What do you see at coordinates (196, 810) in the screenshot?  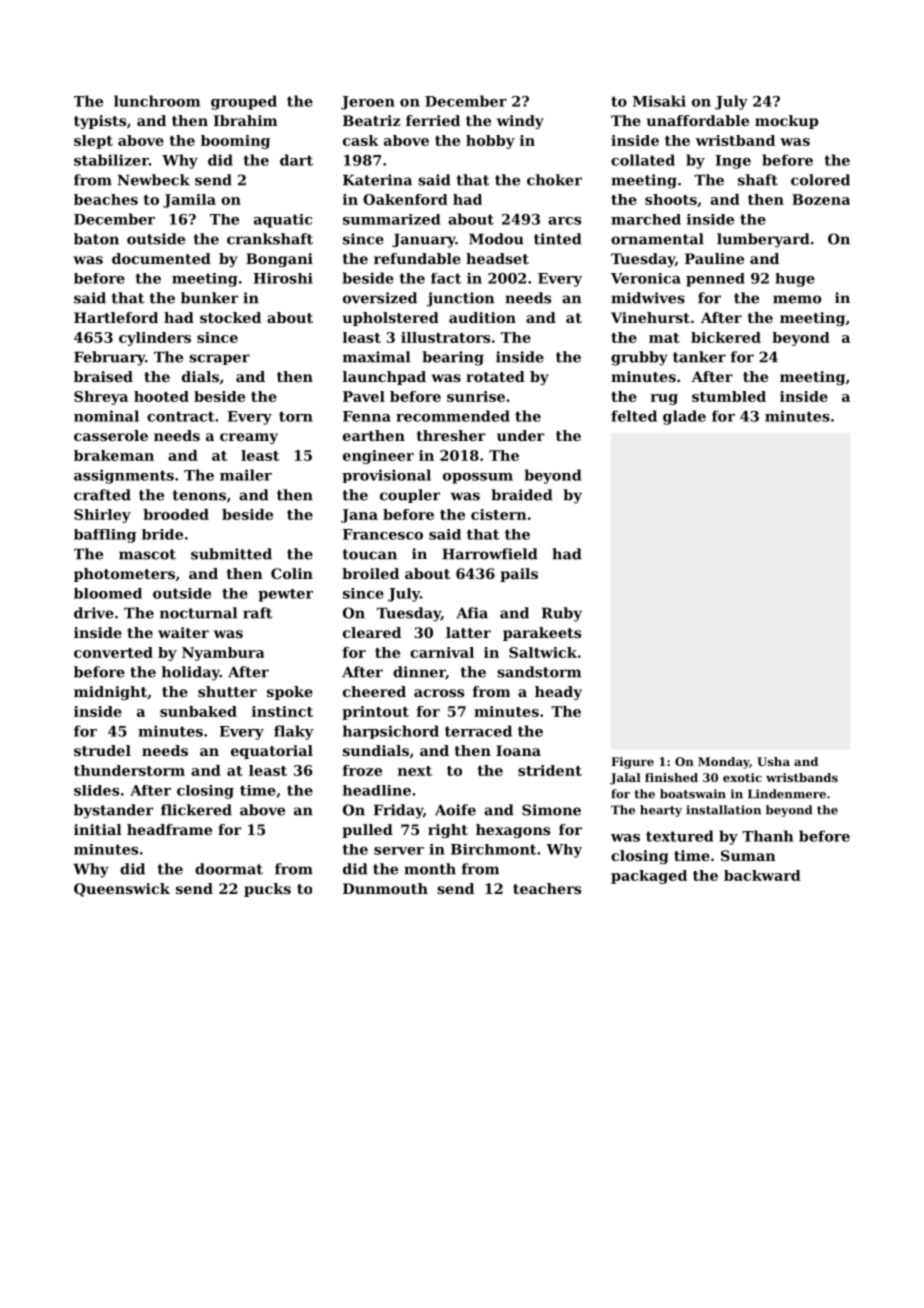 I see `flickered` at bounding box center [196, 810].
